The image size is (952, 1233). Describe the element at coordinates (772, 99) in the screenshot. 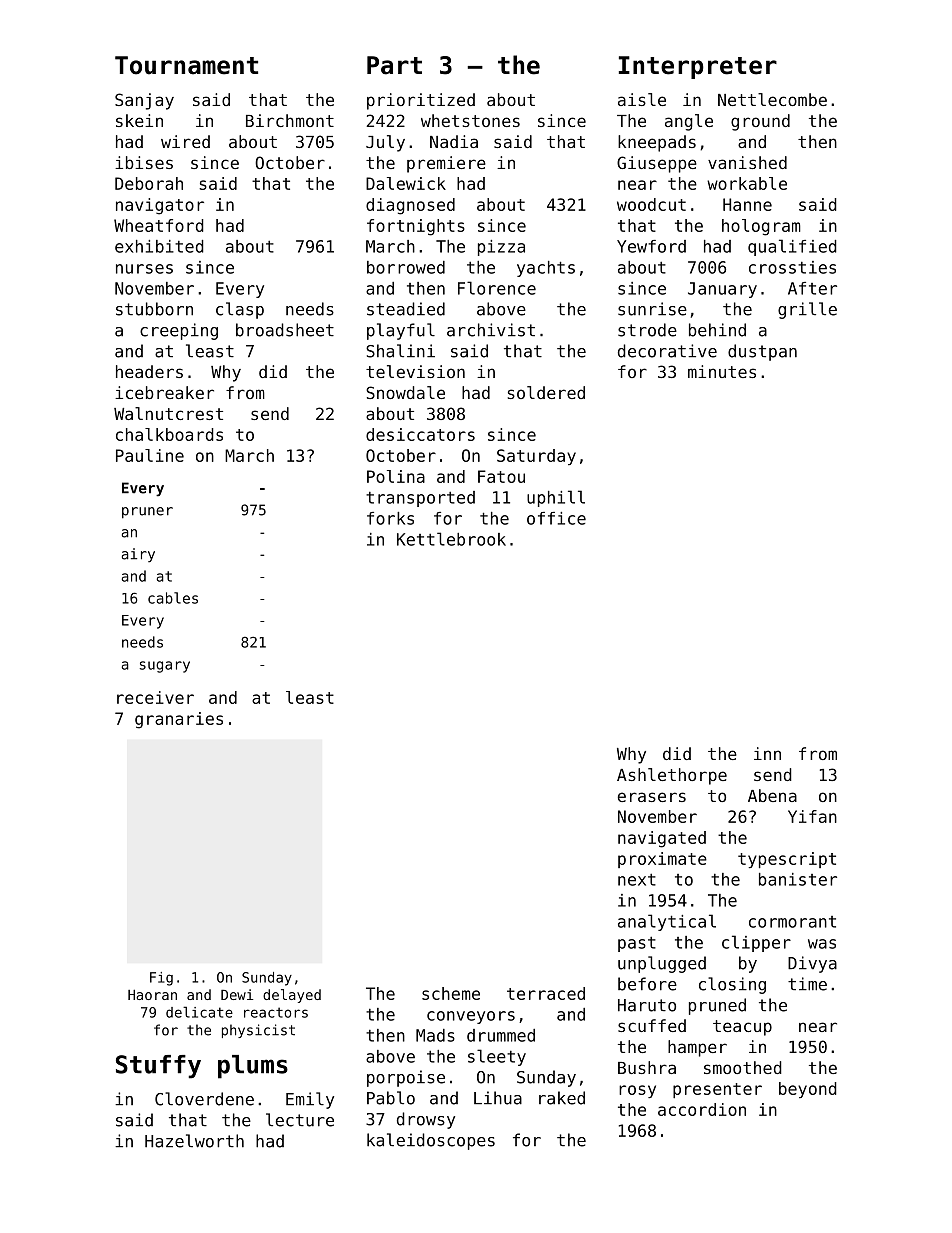

I see `Nettlecombe` at that location.
